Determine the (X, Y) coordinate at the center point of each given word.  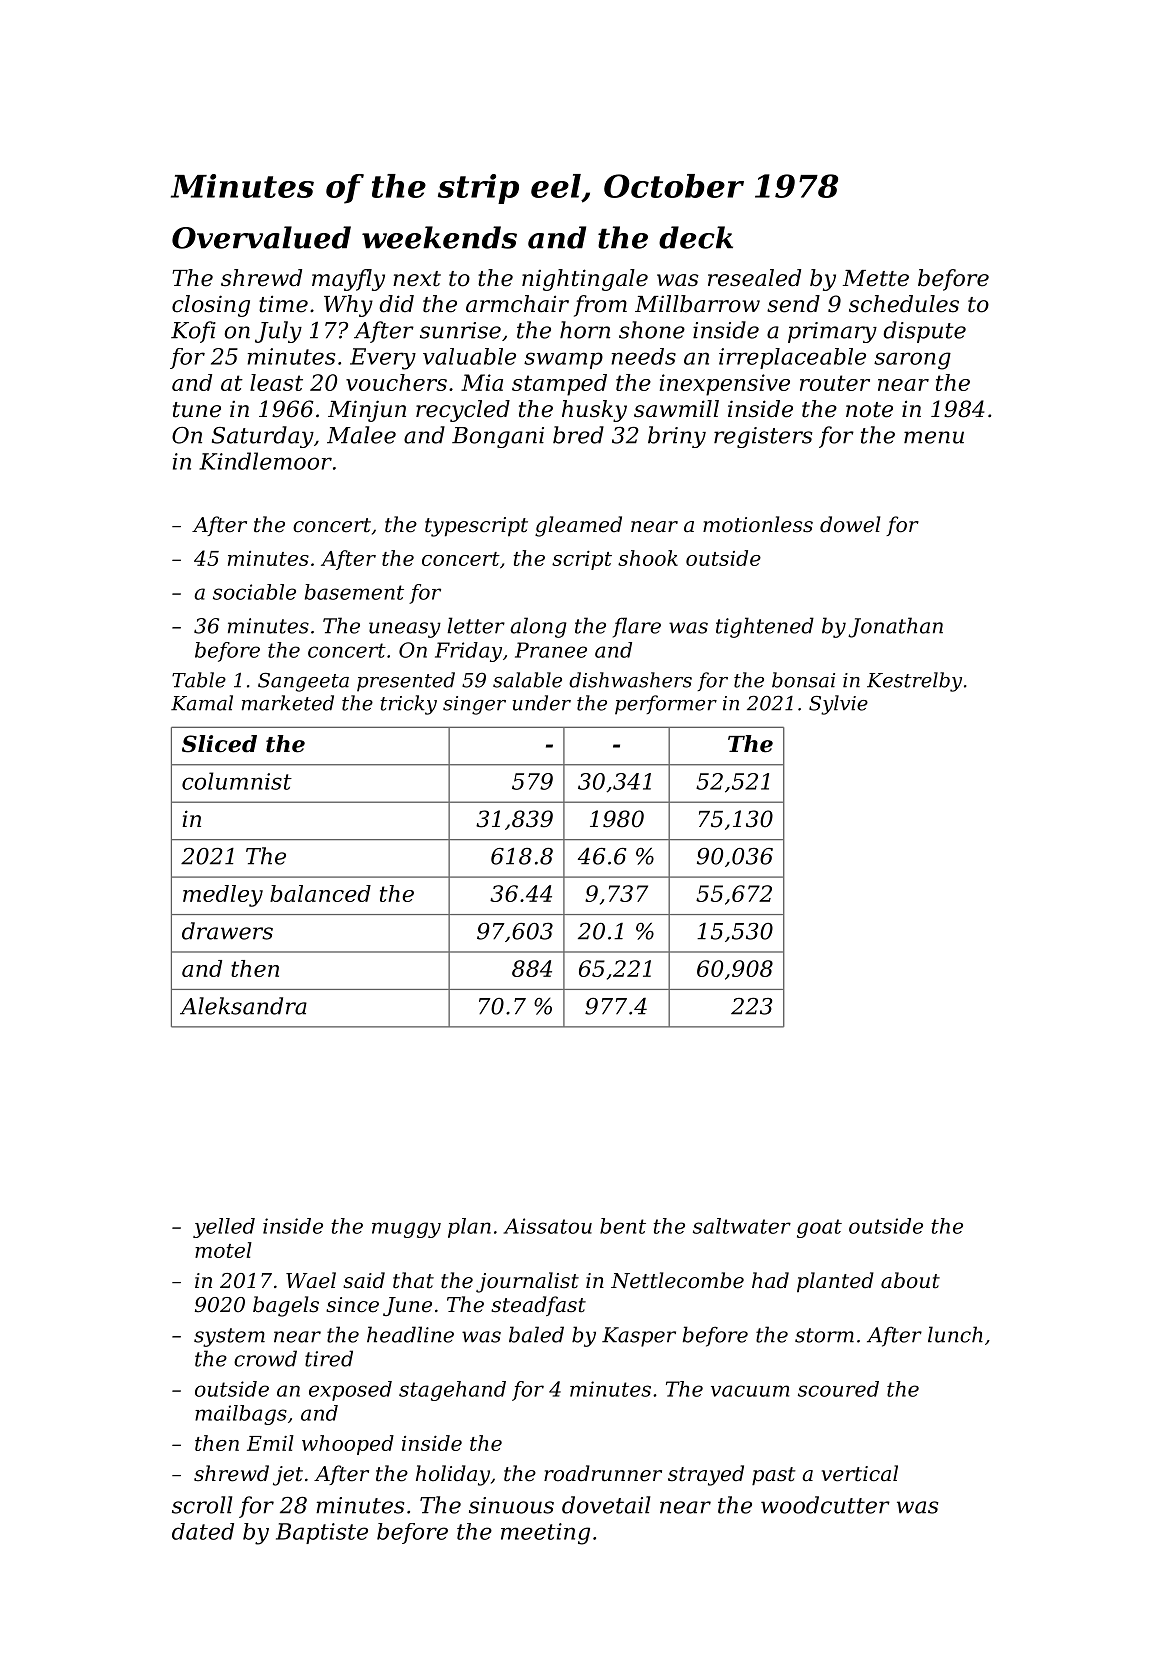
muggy (406, 1230)
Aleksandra (243, 1006)
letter (476, 625)
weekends (439, 237)
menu (934, 437)
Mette (876, 278)
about (910, 1280)
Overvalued (261, 237)
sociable (254, 592)
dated (203, 1531)
